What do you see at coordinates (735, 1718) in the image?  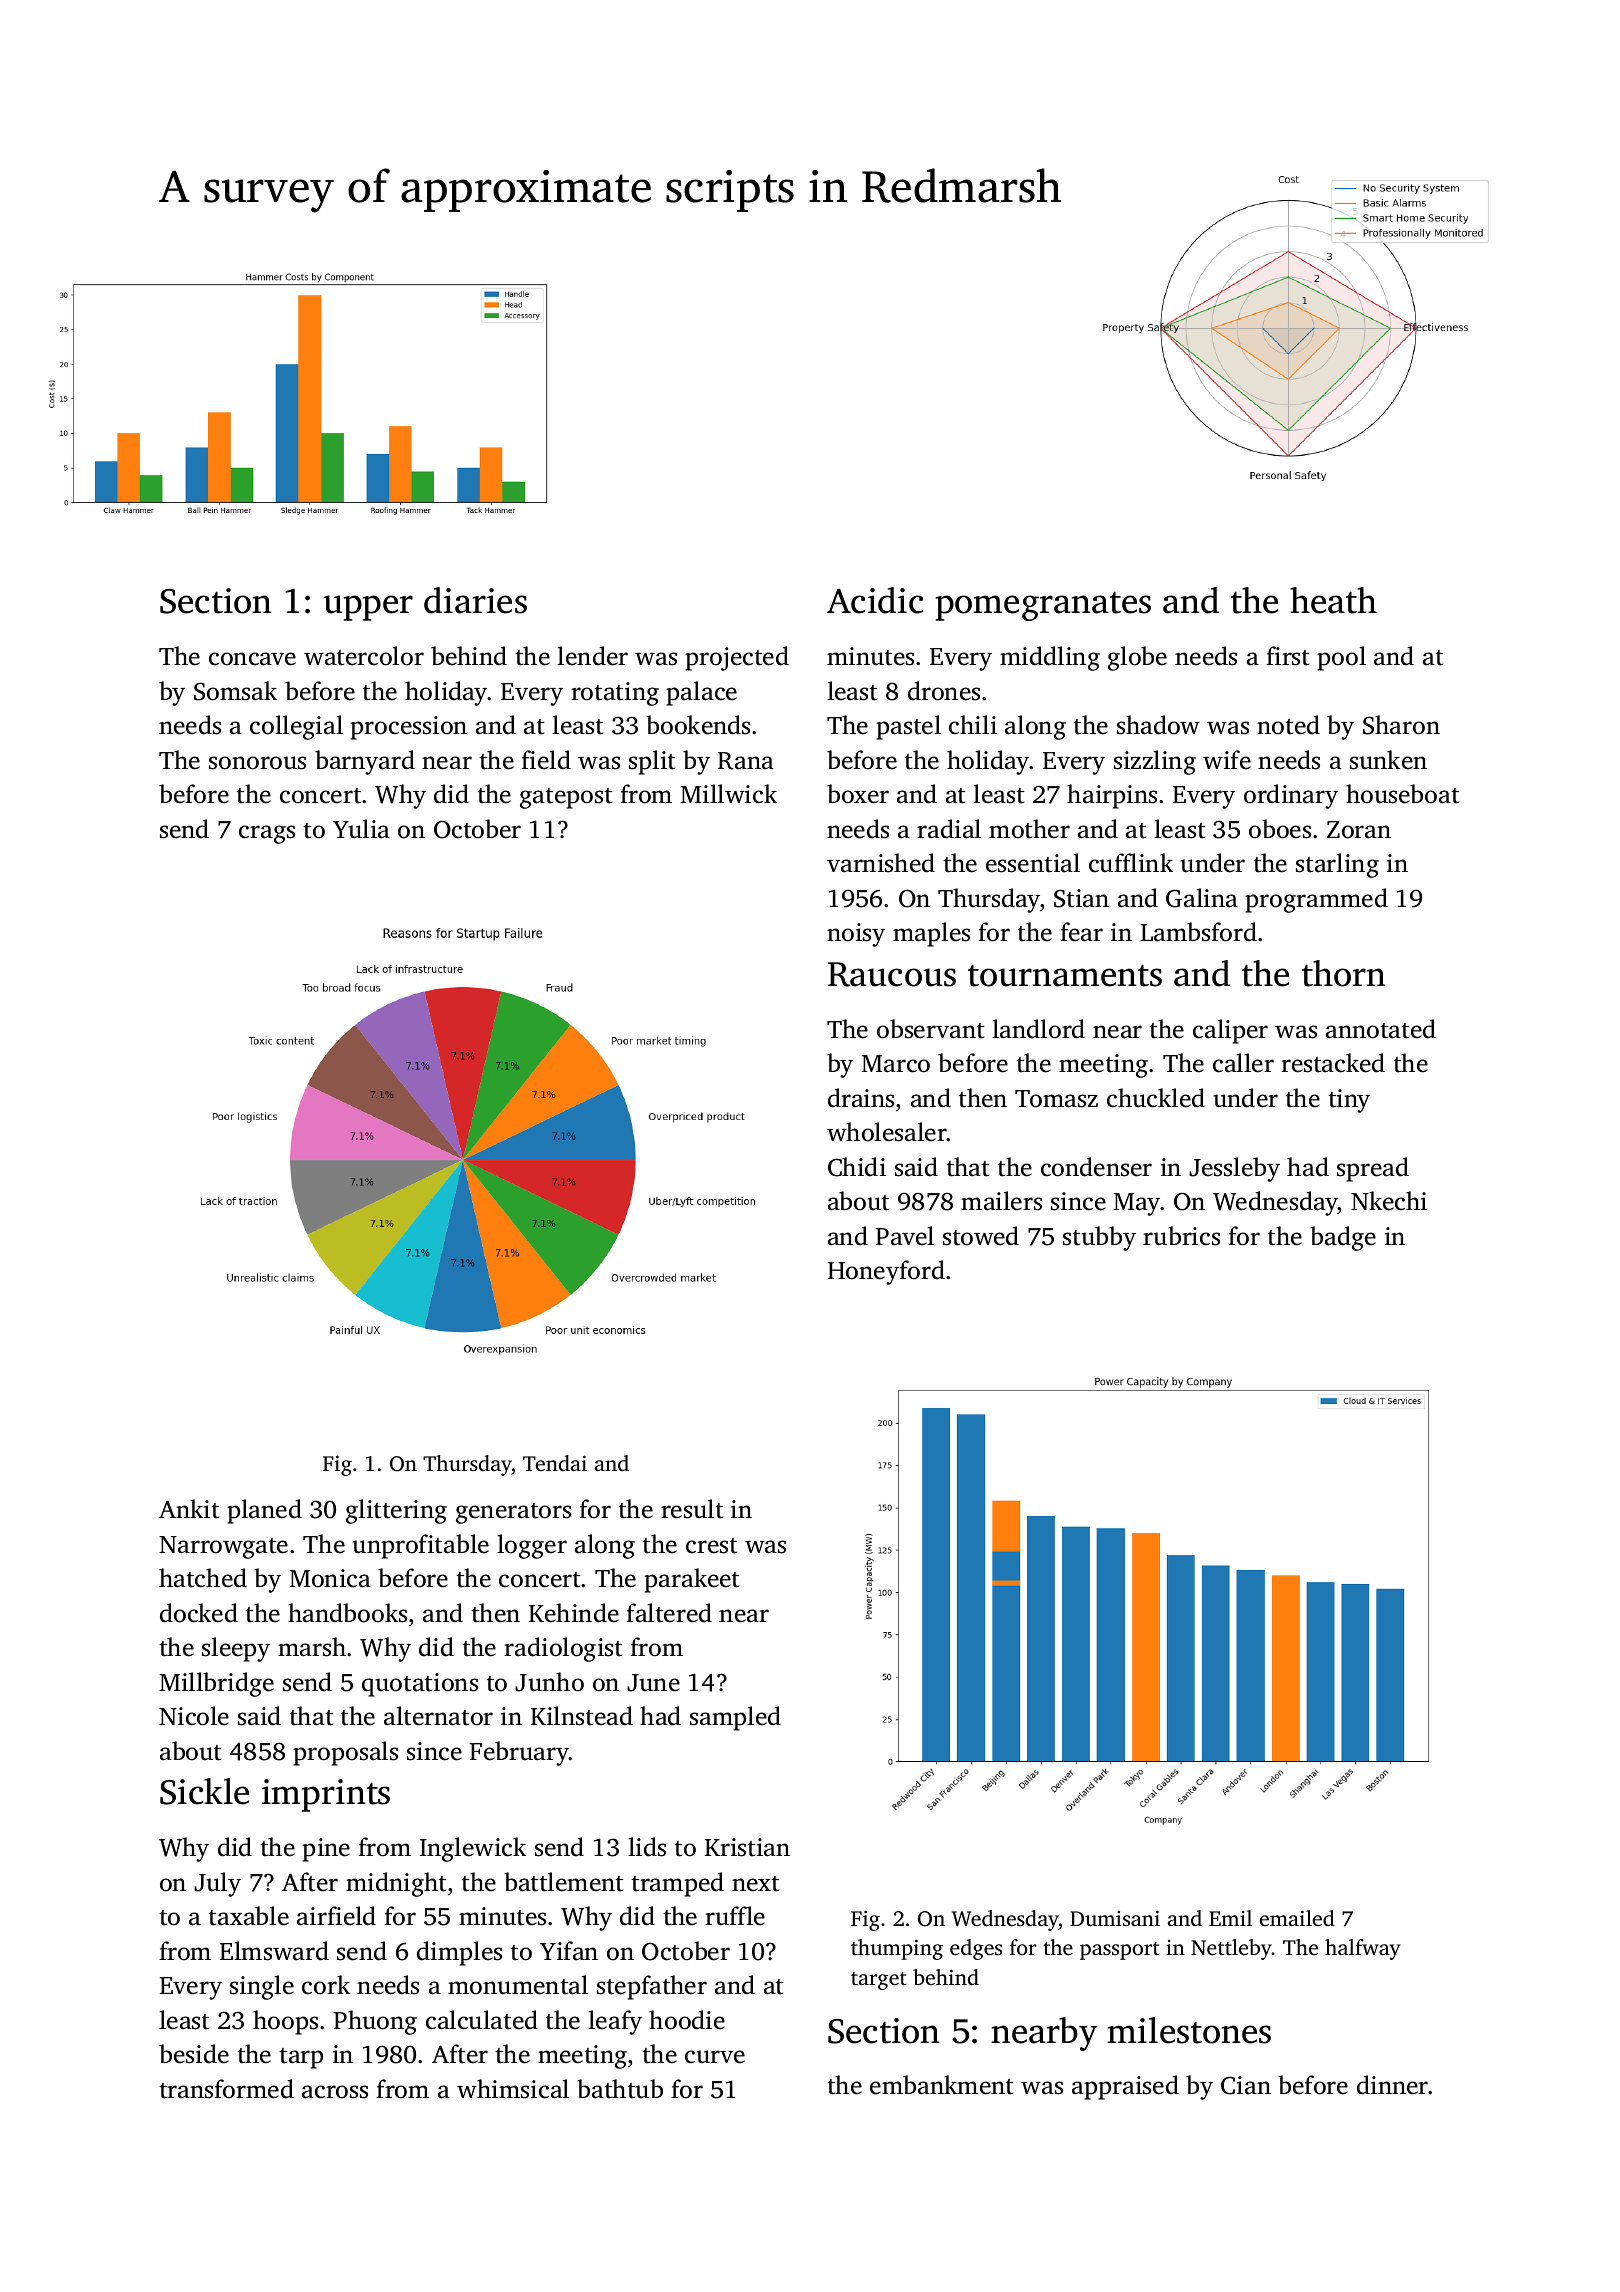 I see `sampled` at bounding box center [735, 1718].
